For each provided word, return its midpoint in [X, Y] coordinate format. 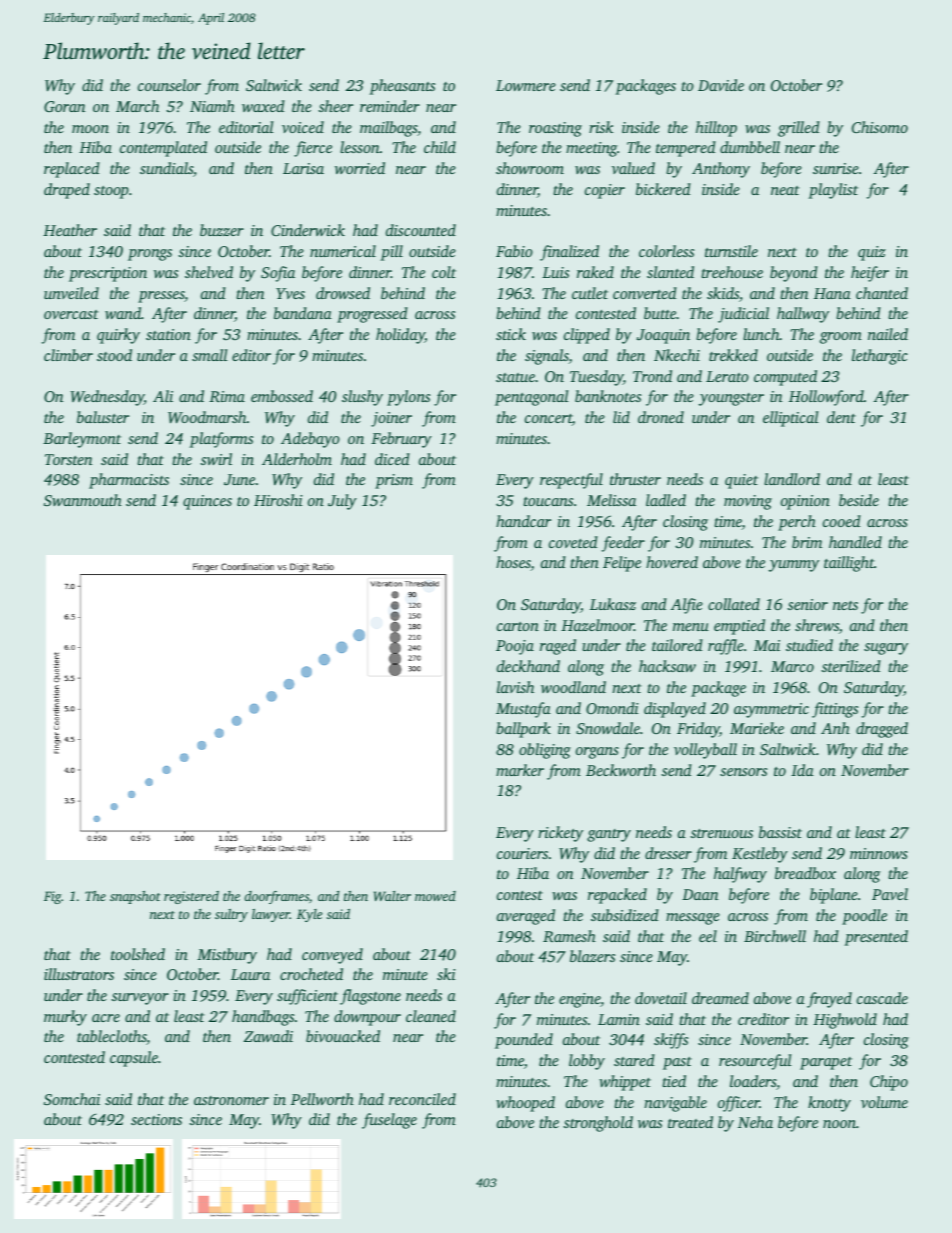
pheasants [402, 87]
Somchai [72, 1099]
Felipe [622, 564]
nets [845, 605]
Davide [721, 85]
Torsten [68, 459]
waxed [263, 106]
